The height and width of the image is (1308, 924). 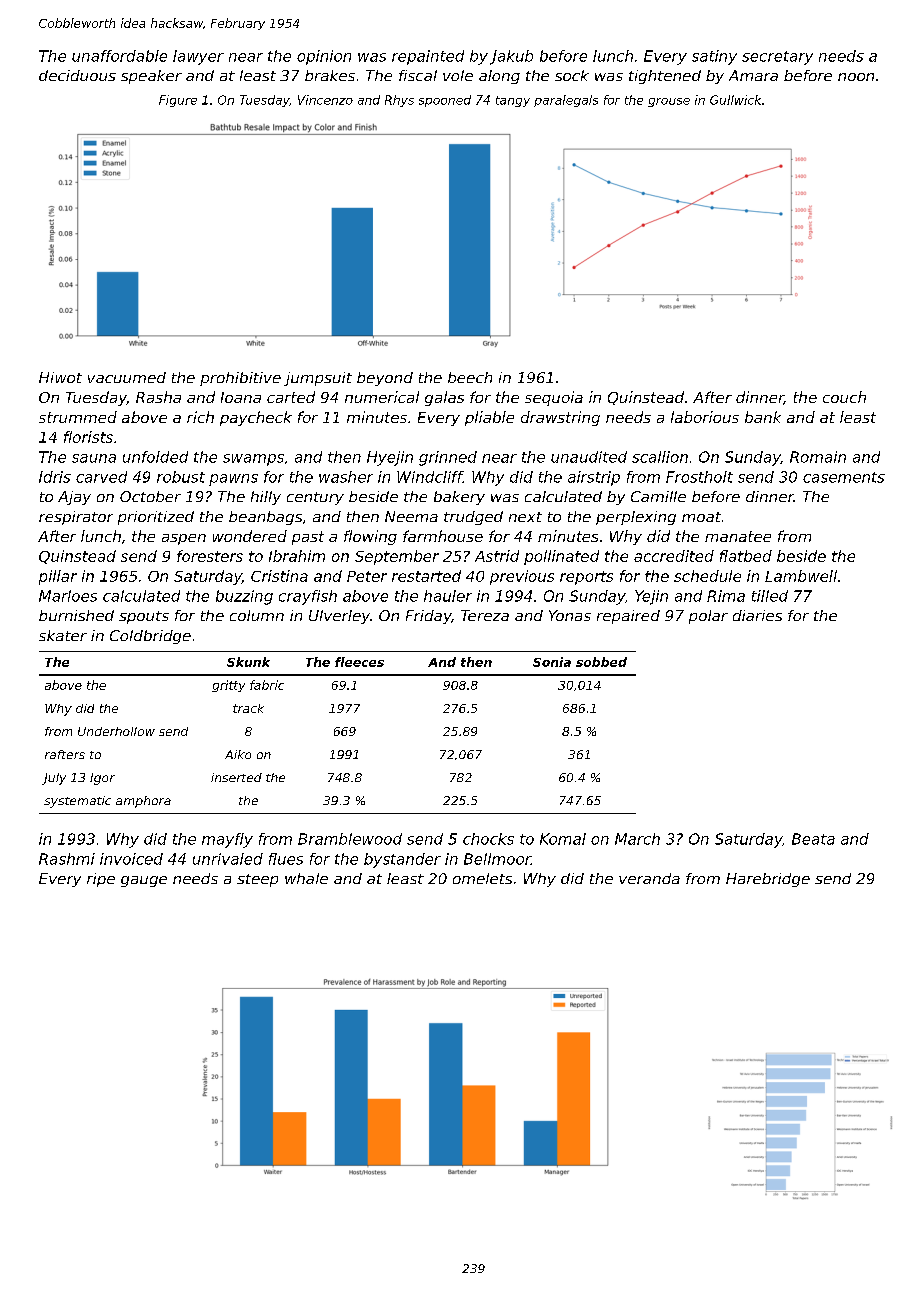 What do you see at coordinates (813, 839) in the image?
I see `Beata` at bounding box center [813, 839].
